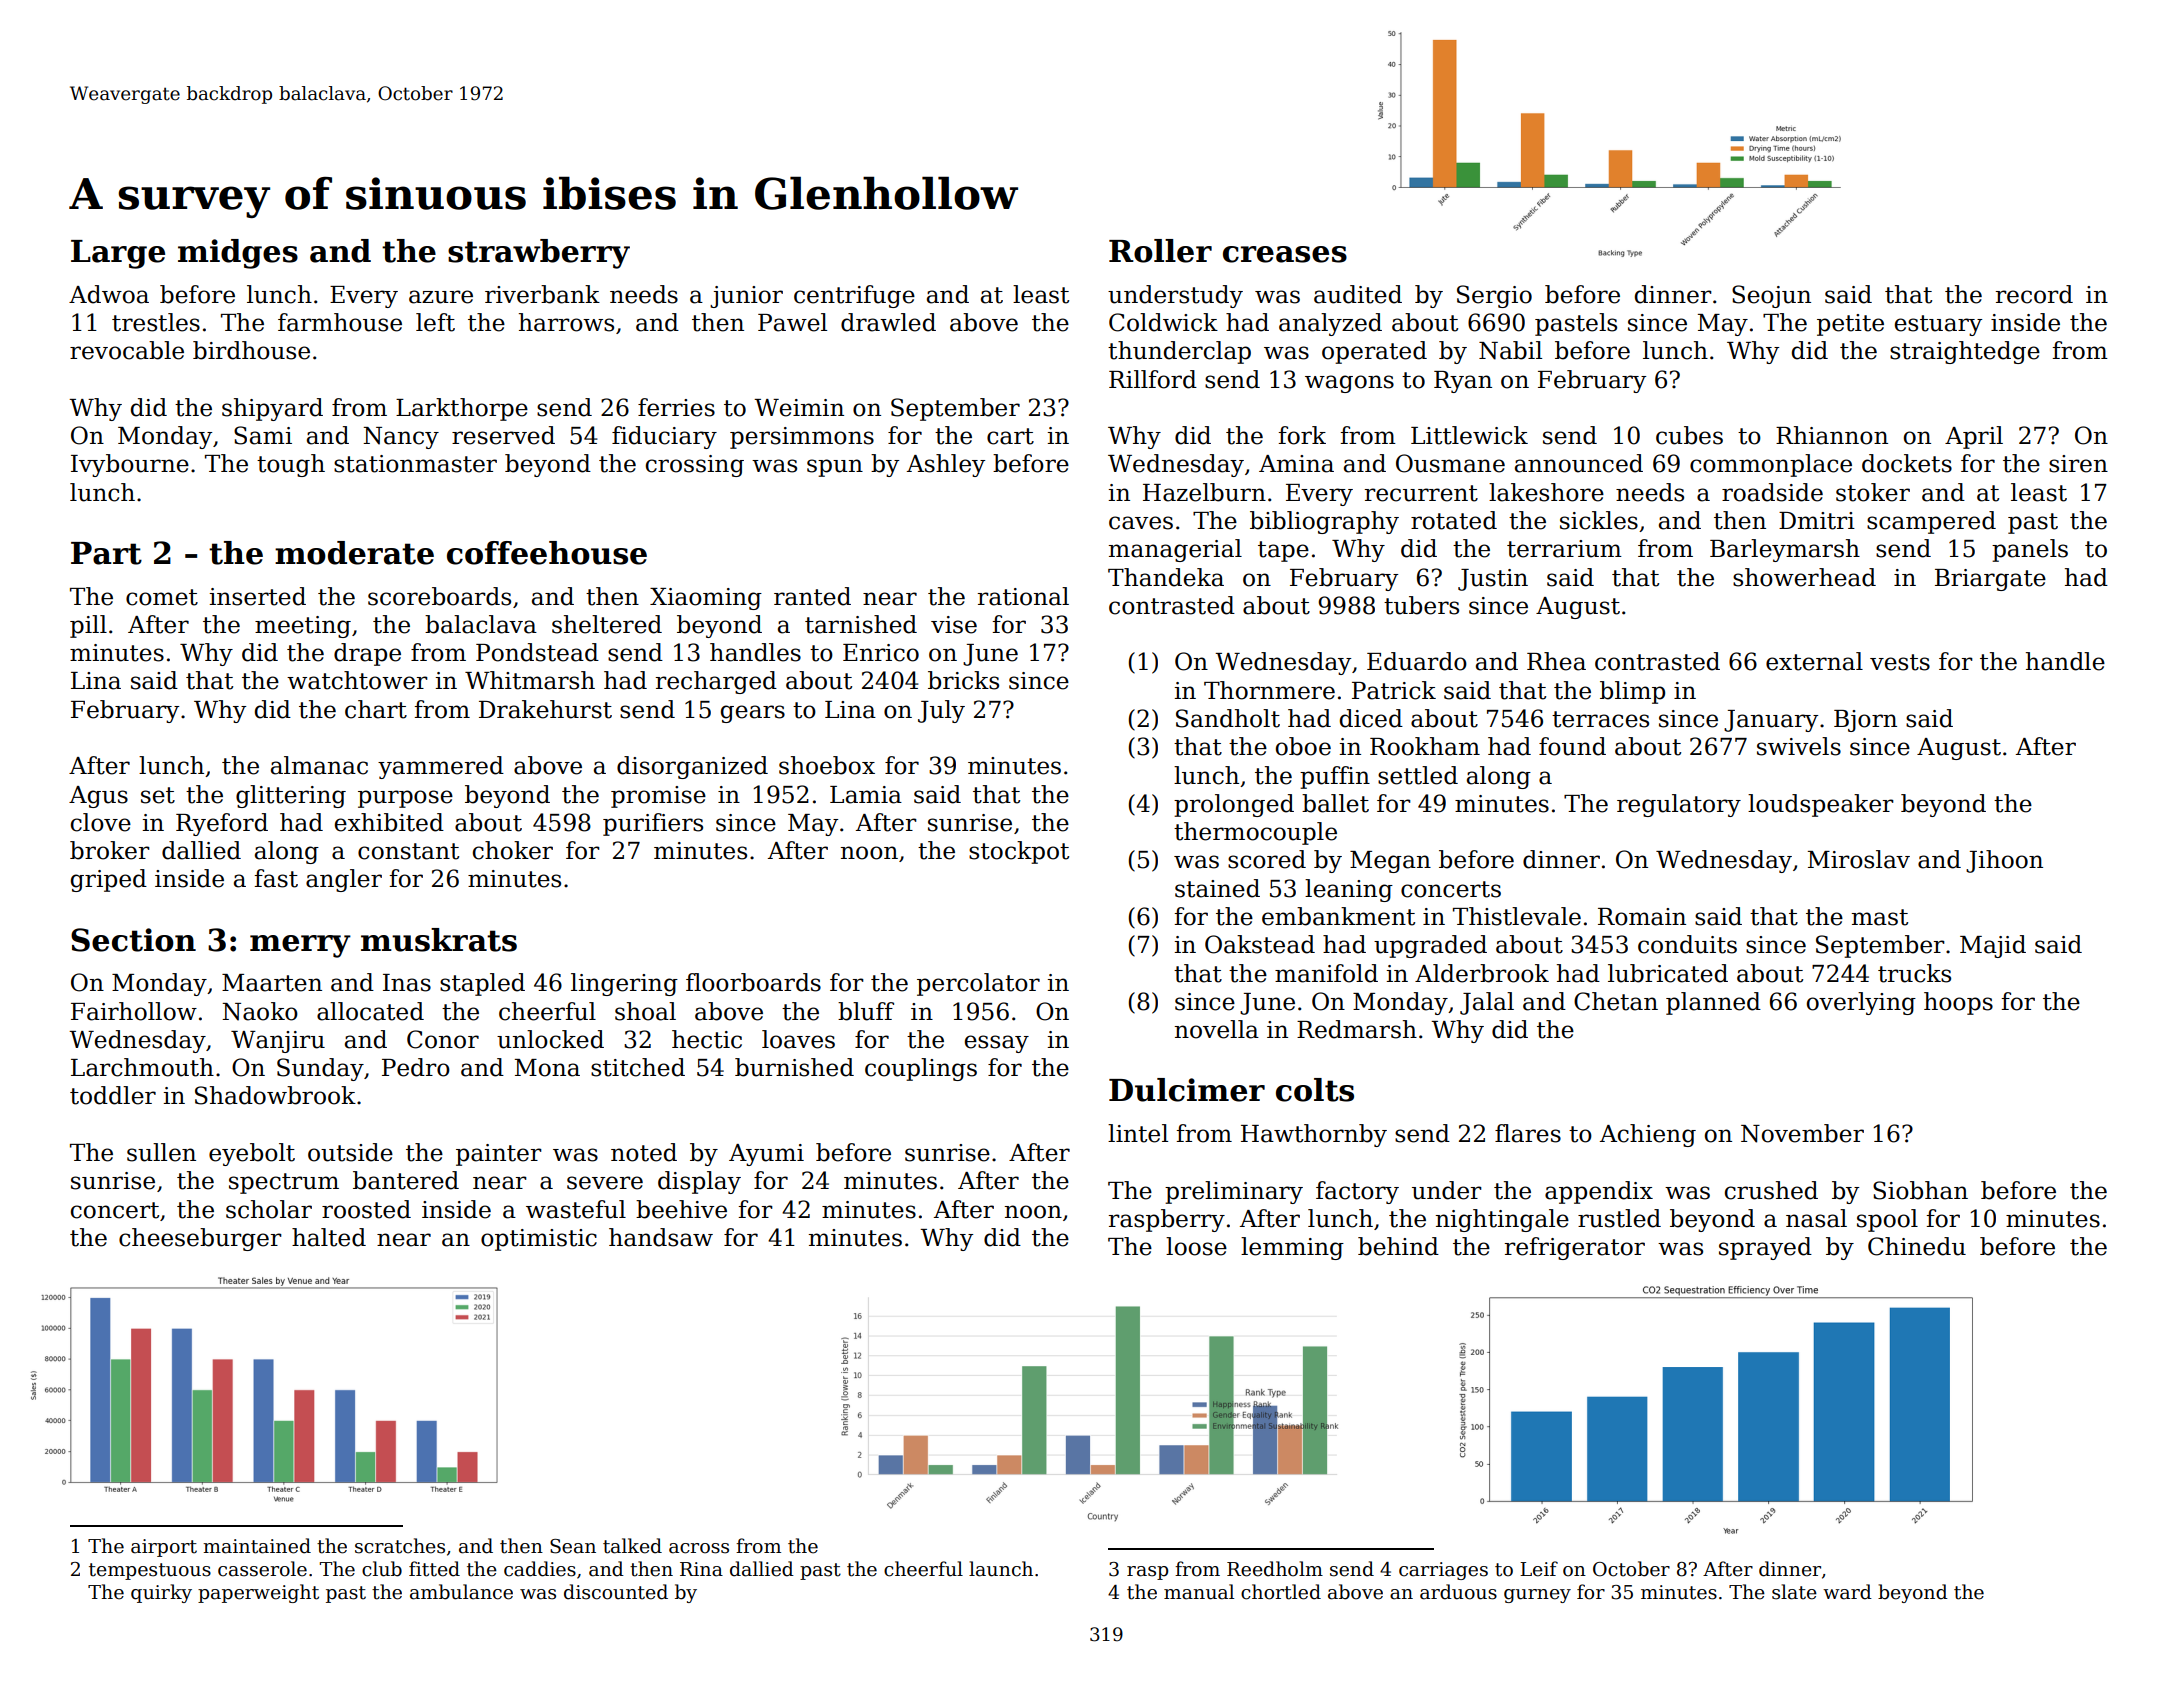 This screenshot has width=2178, height=1683. Describe the element at coordinates (238, 254) in the screenshot. I see `midges` at that location.
